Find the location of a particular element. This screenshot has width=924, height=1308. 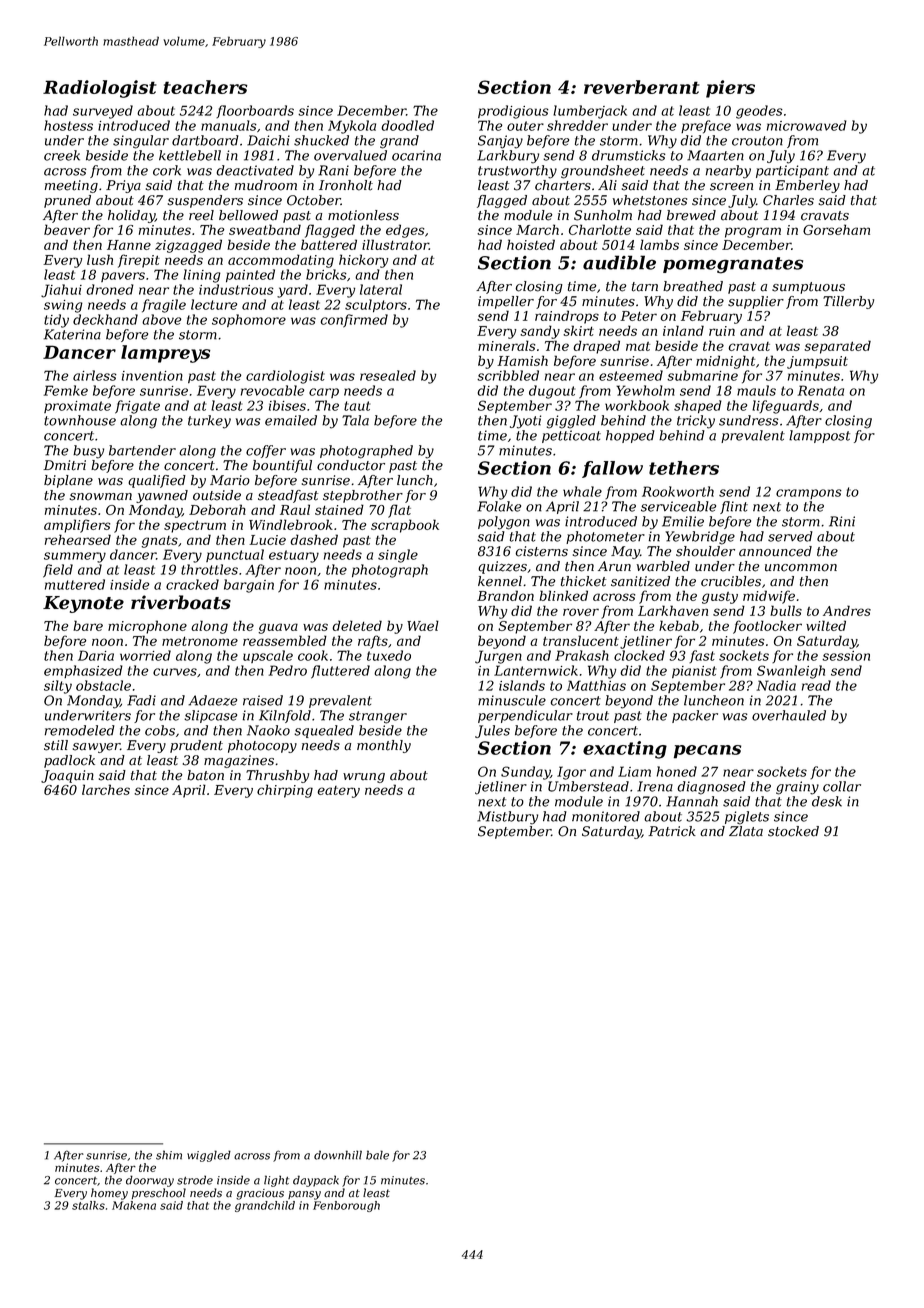

eatery is located at coordinates (338, 792).
